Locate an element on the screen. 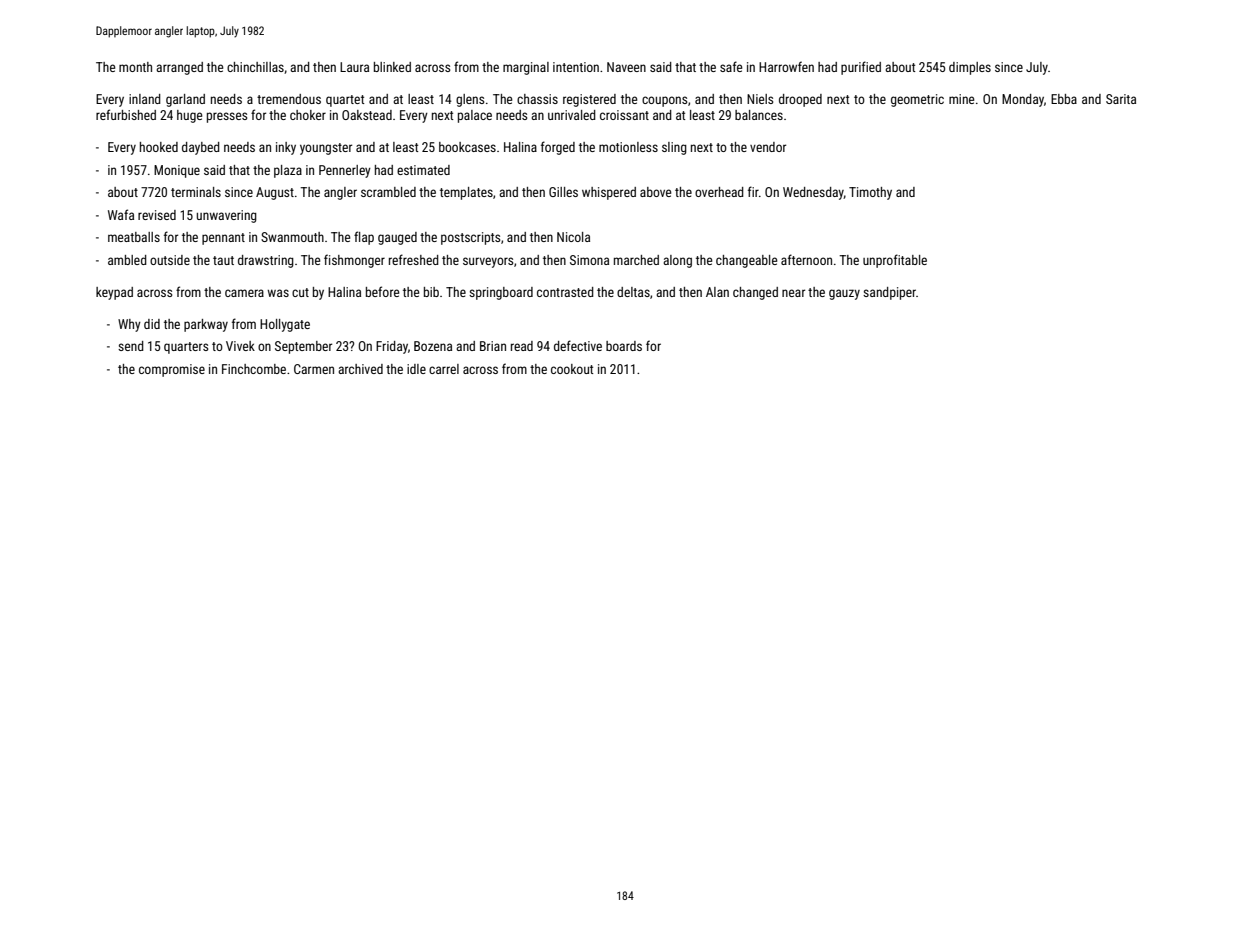 The width and height of the screenshot is (1233, 952). compromise is located at coordinates (172, 370).
